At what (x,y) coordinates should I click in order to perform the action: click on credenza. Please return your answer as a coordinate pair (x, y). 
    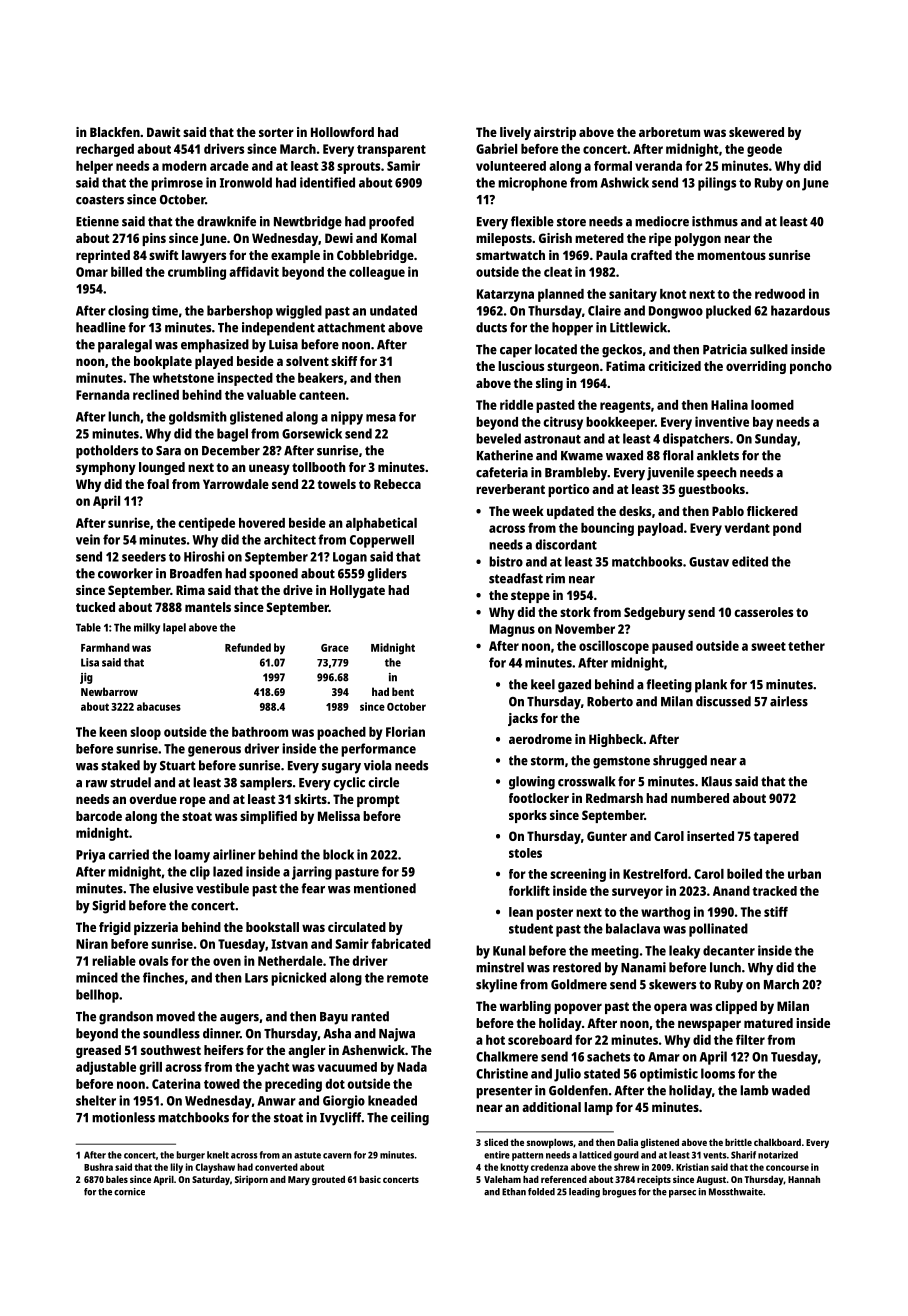
    Looking at the image, I should click on (549, 1167).
